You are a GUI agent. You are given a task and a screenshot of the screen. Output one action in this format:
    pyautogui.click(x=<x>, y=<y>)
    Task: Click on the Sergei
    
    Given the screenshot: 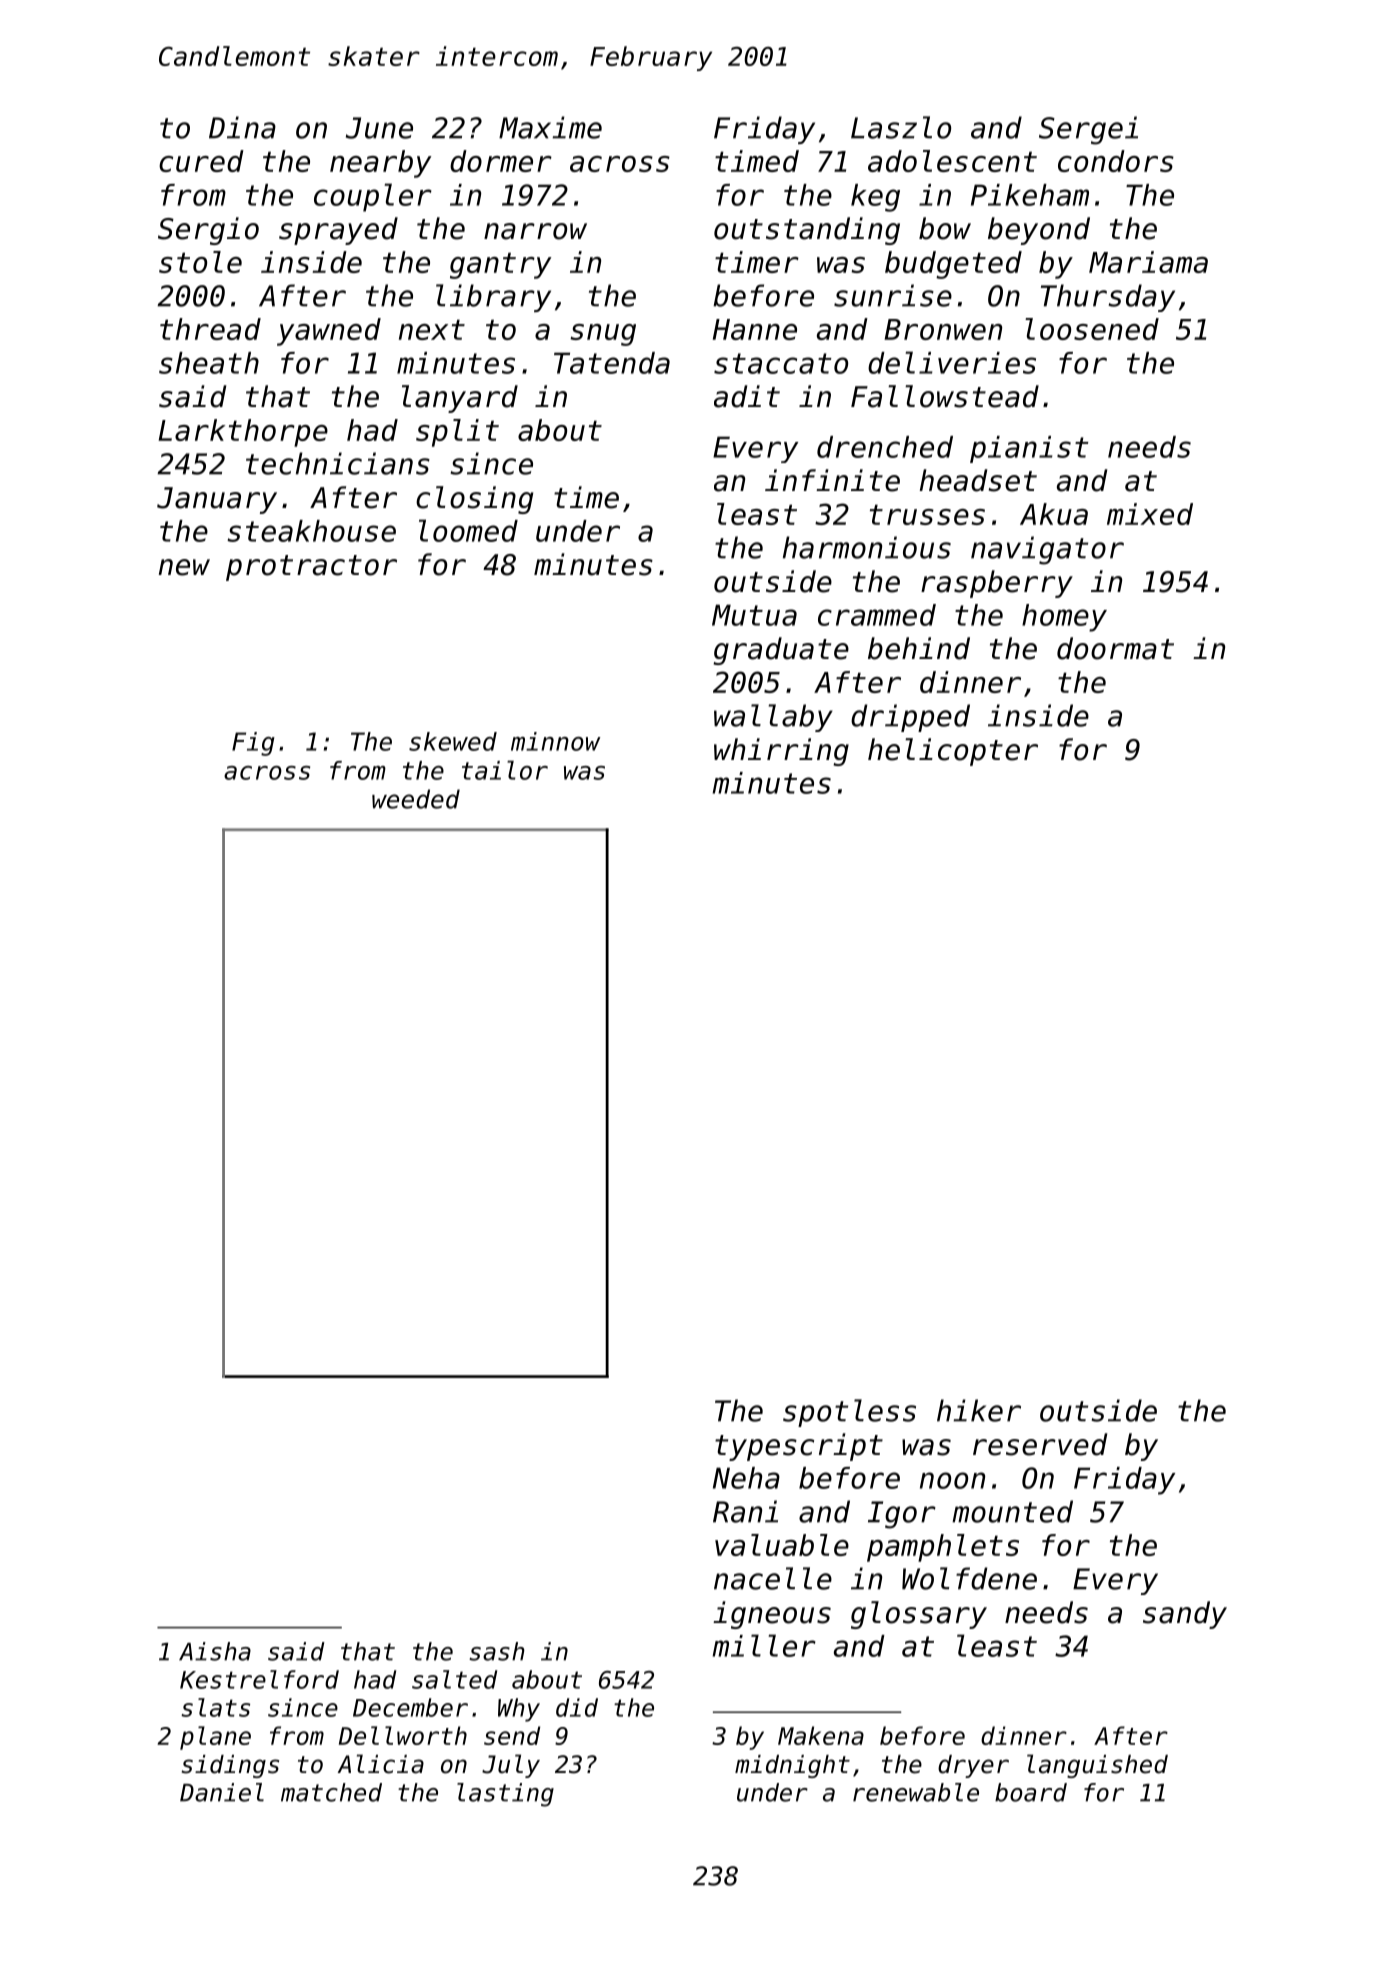 What is the action you would take?
    pyautogui.click(x=1088, y=130)
